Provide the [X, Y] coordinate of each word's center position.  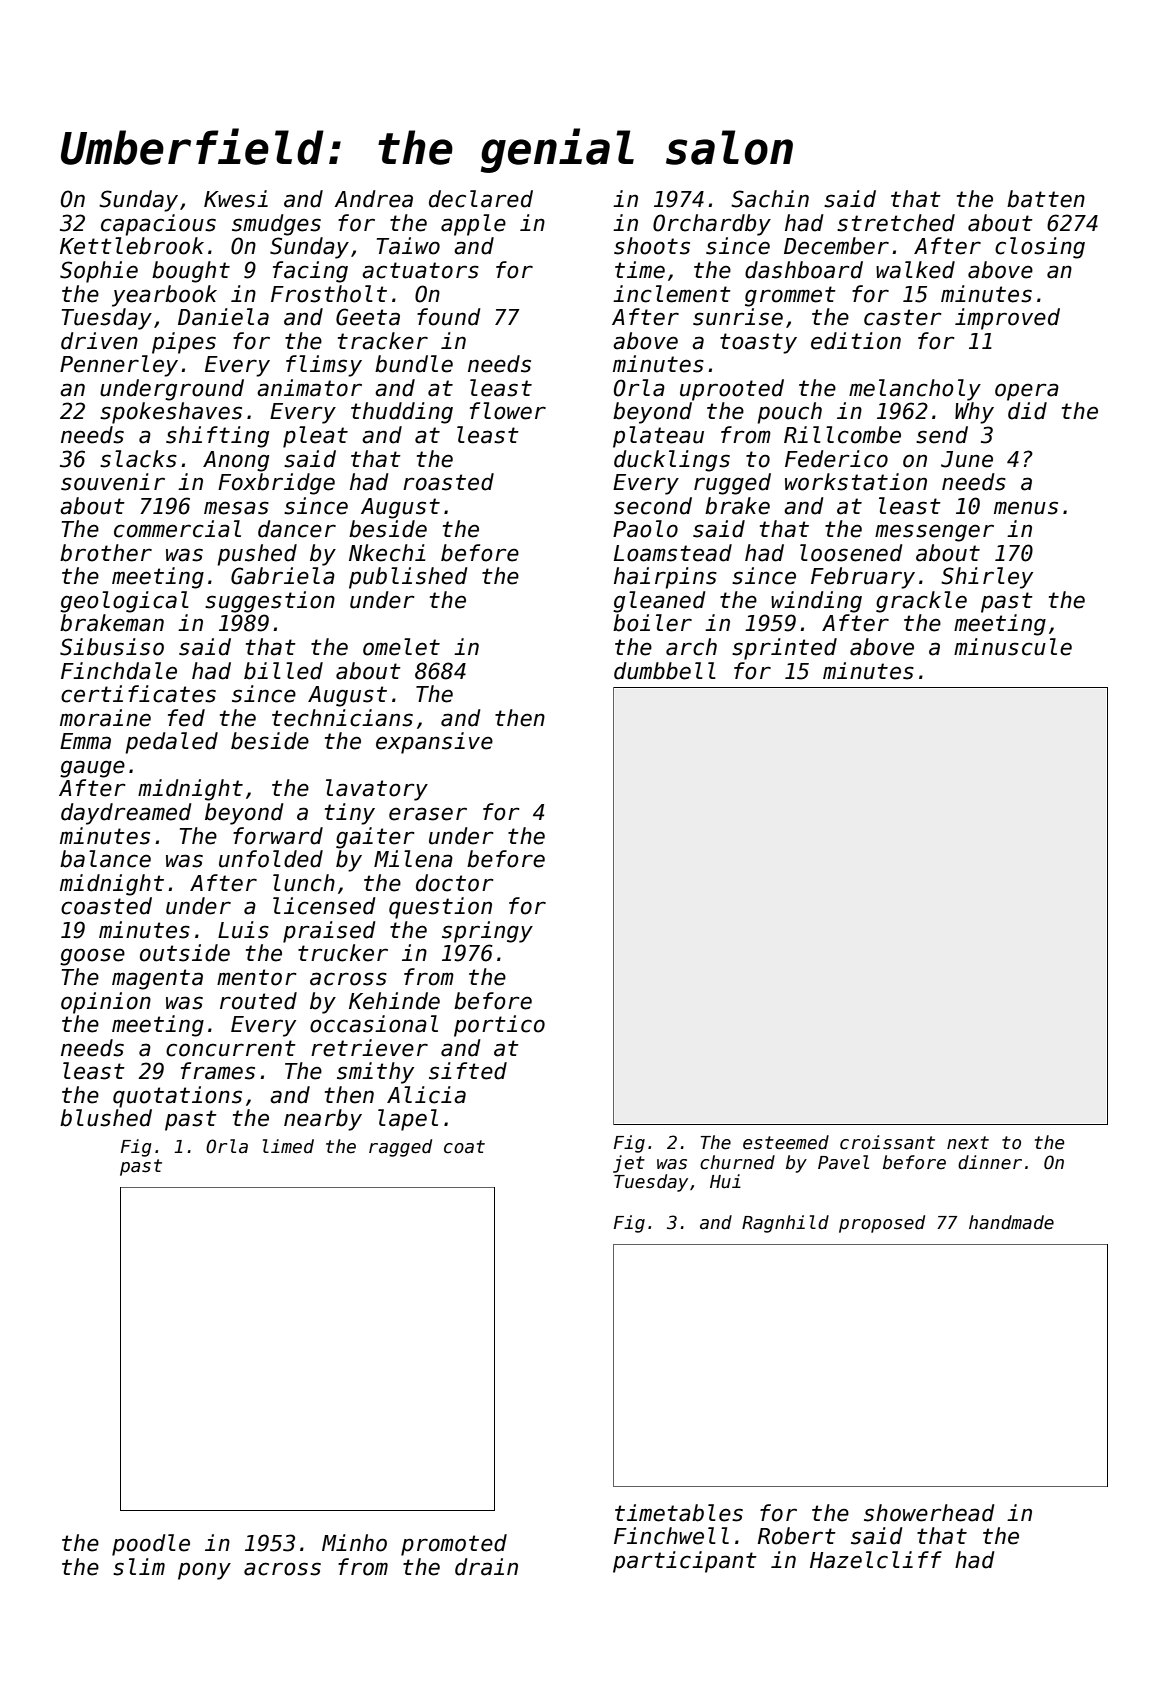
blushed [106, 1118]
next [968, 1143]
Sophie [99, 272]
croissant [887, 1142]
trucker [343, 953]
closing [1040, 248]
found [448, 317]
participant [685, 1562]
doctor [455, 883]
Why [974, 413]
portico [499, 1026]
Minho [354, 1543]
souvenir [113, 482]
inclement [672, 294]
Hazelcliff [876, 1560]
